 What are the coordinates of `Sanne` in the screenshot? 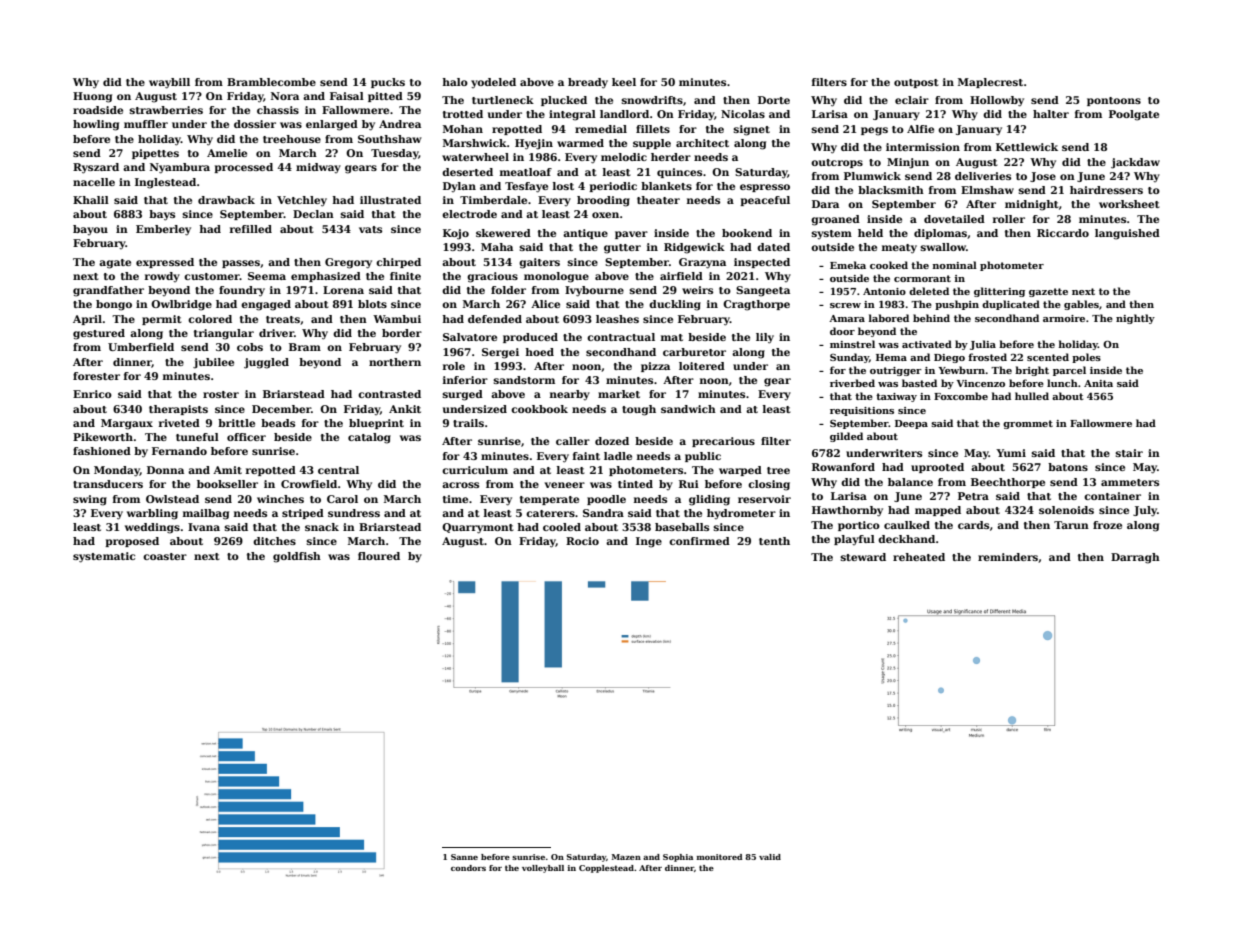 It's located at (464, 857).
